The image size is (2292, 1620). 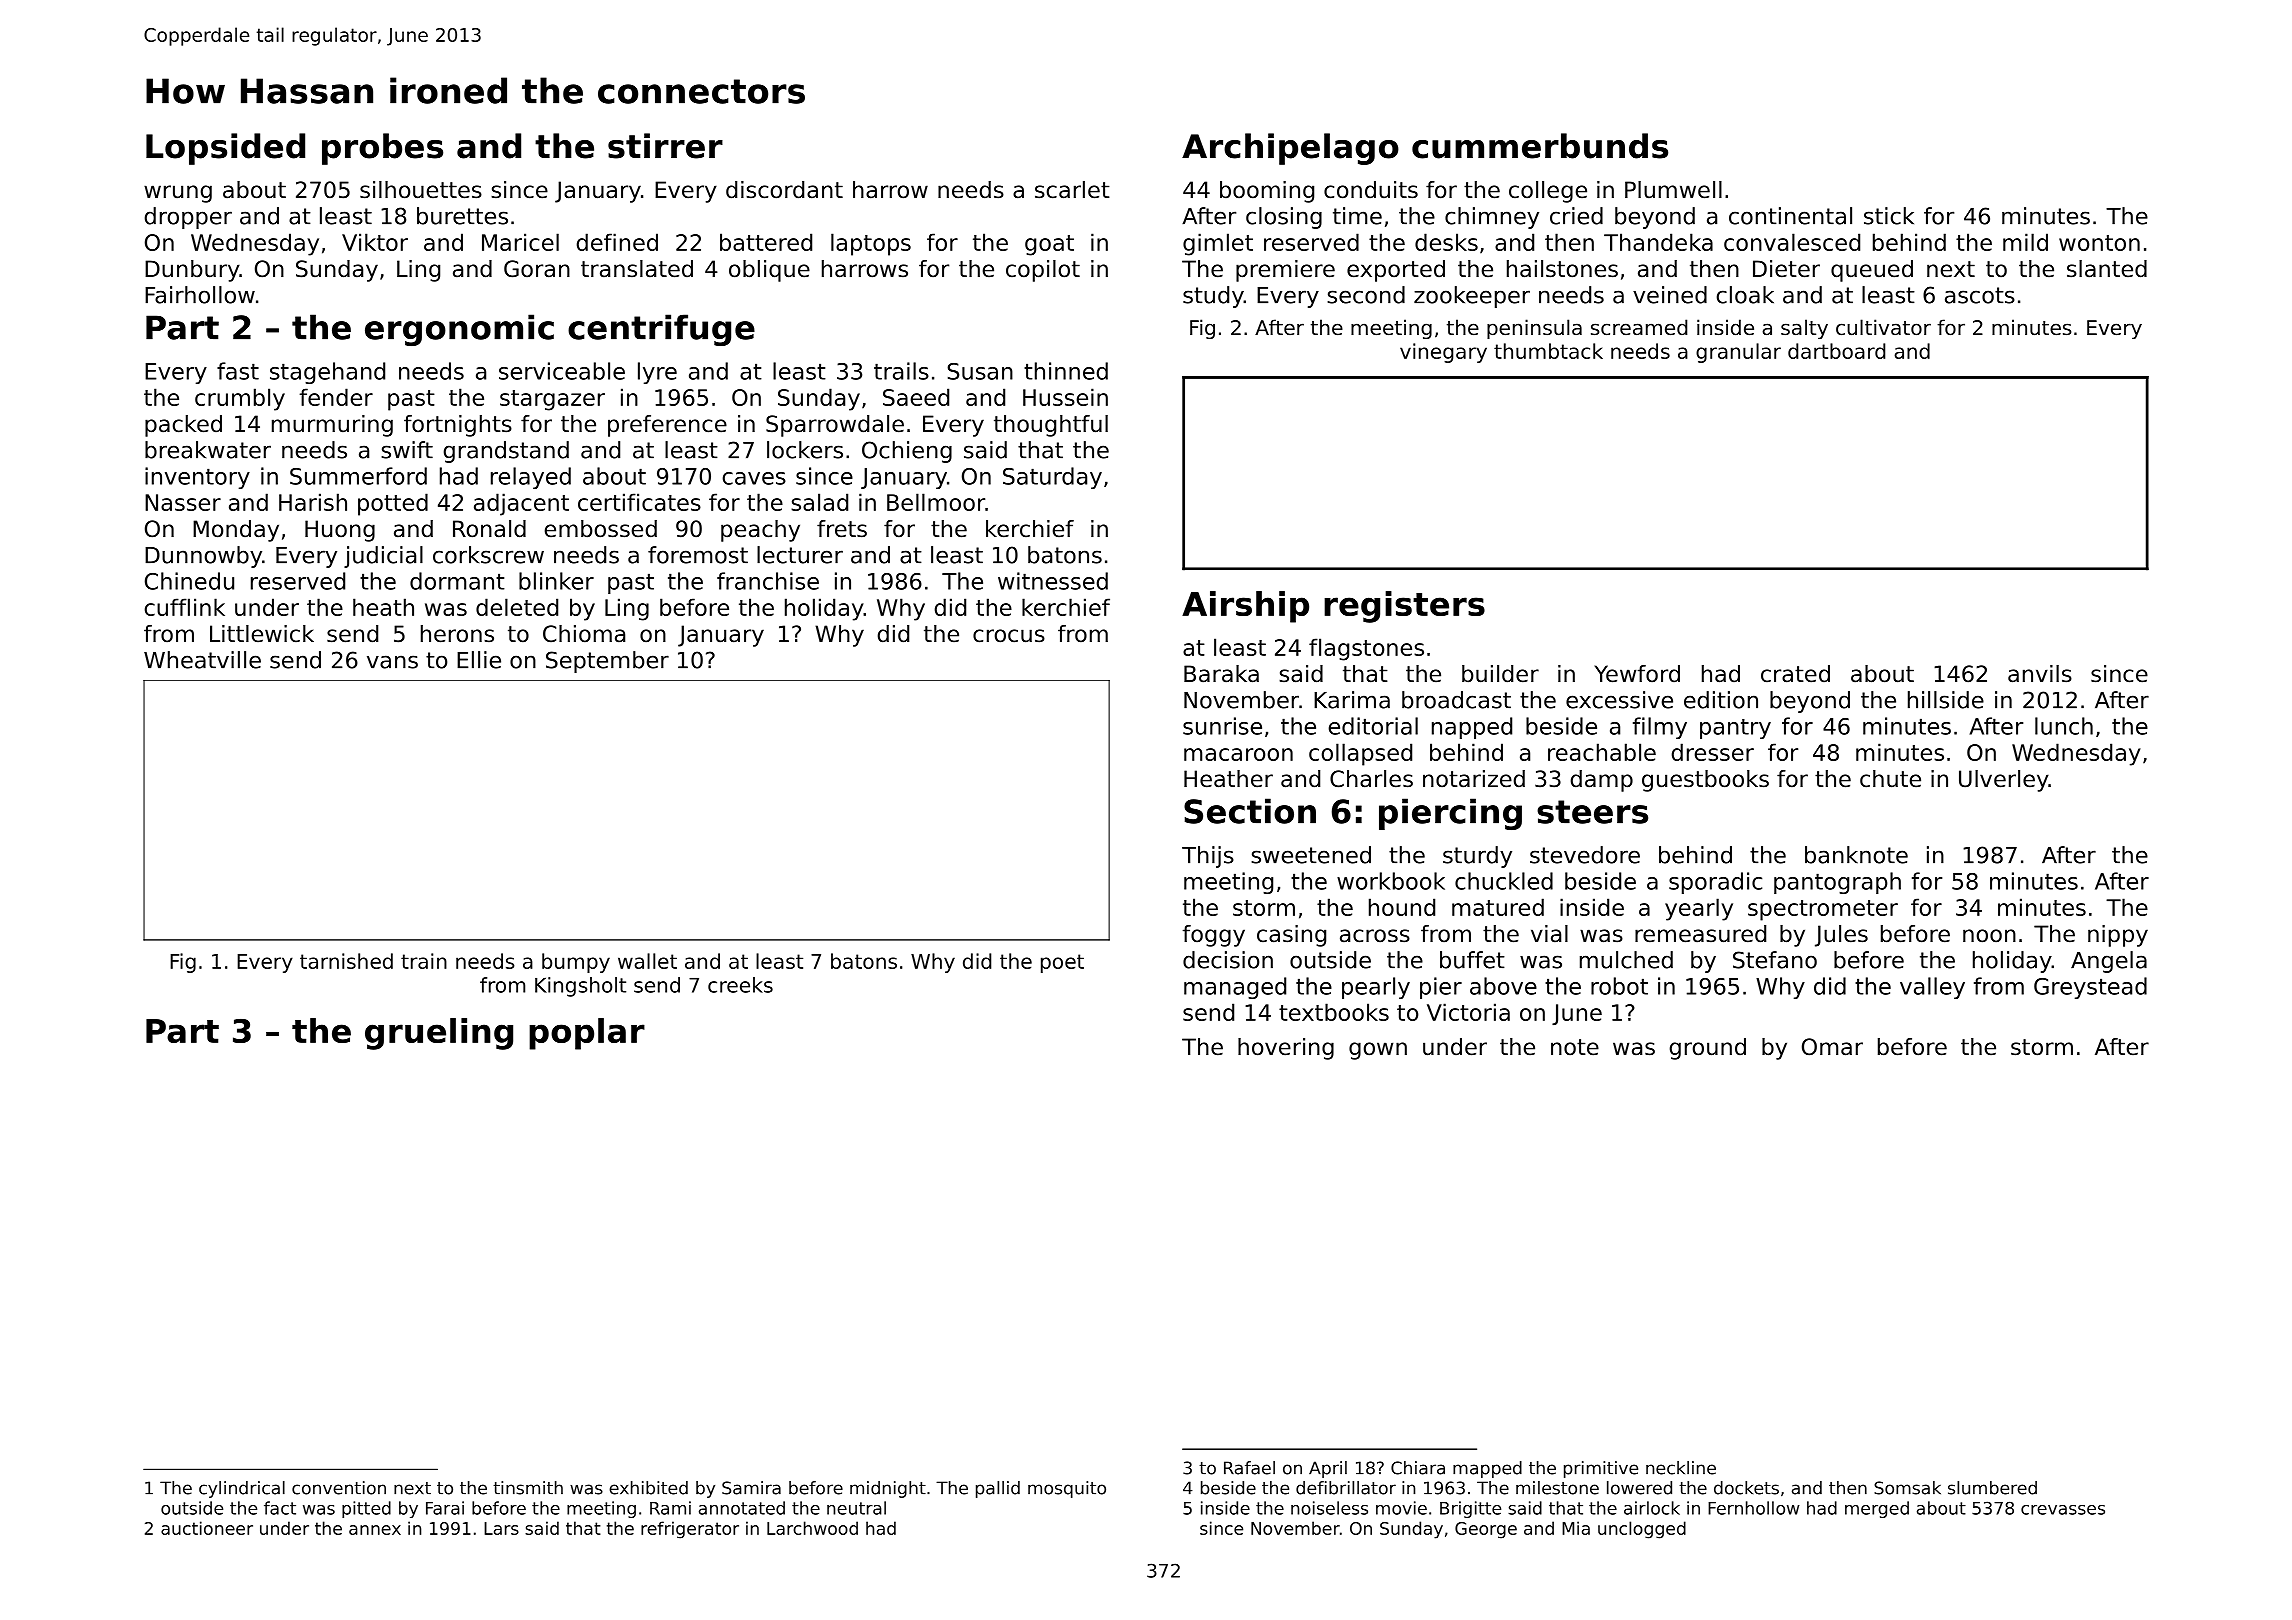 What do you see at coordinates (242, 1489) in the screenshot?
I see `cylindrical` at bounding box center [242, 1489].
